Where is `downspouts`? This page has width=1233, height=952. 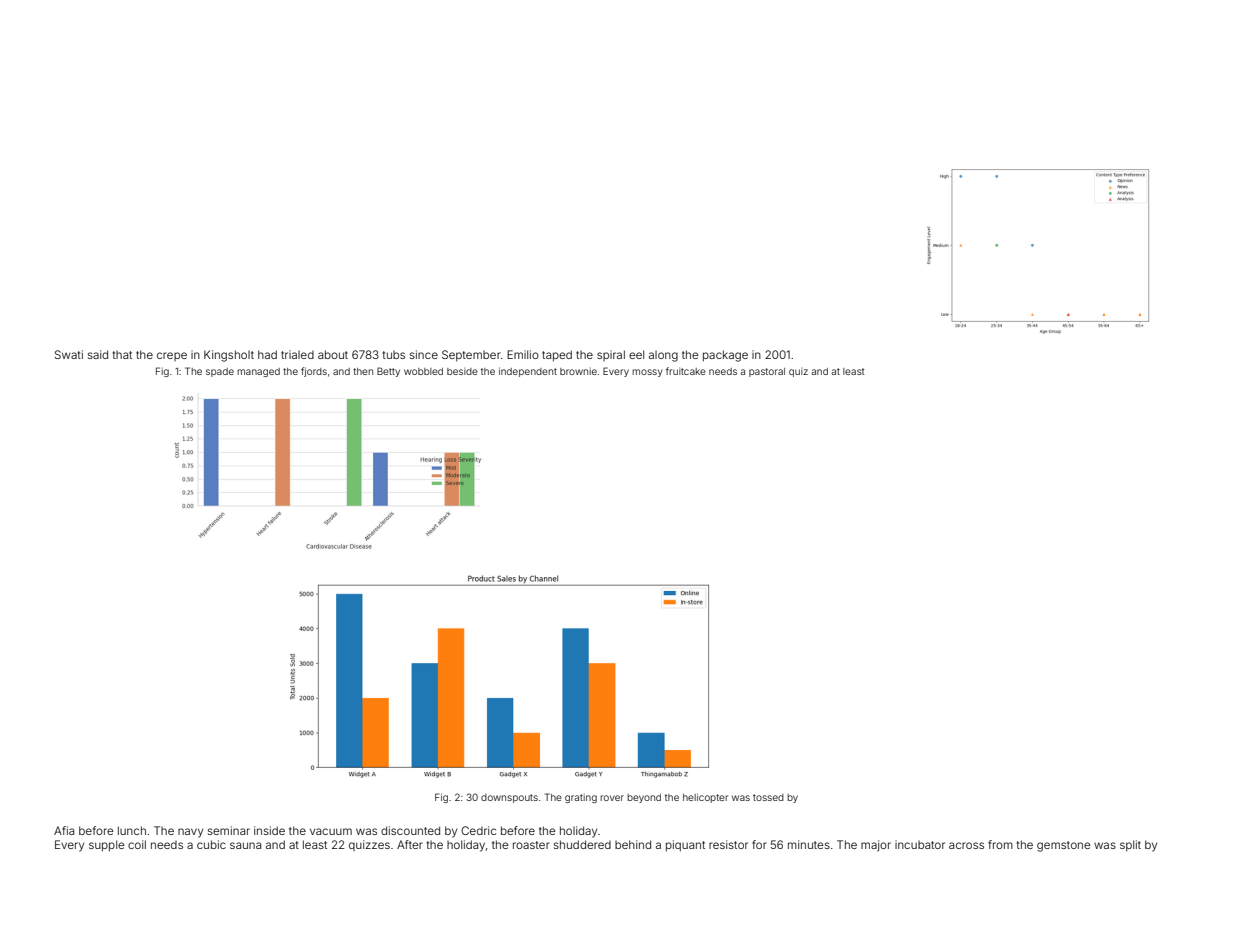
downspouts is located at coordinates (509, 798).
